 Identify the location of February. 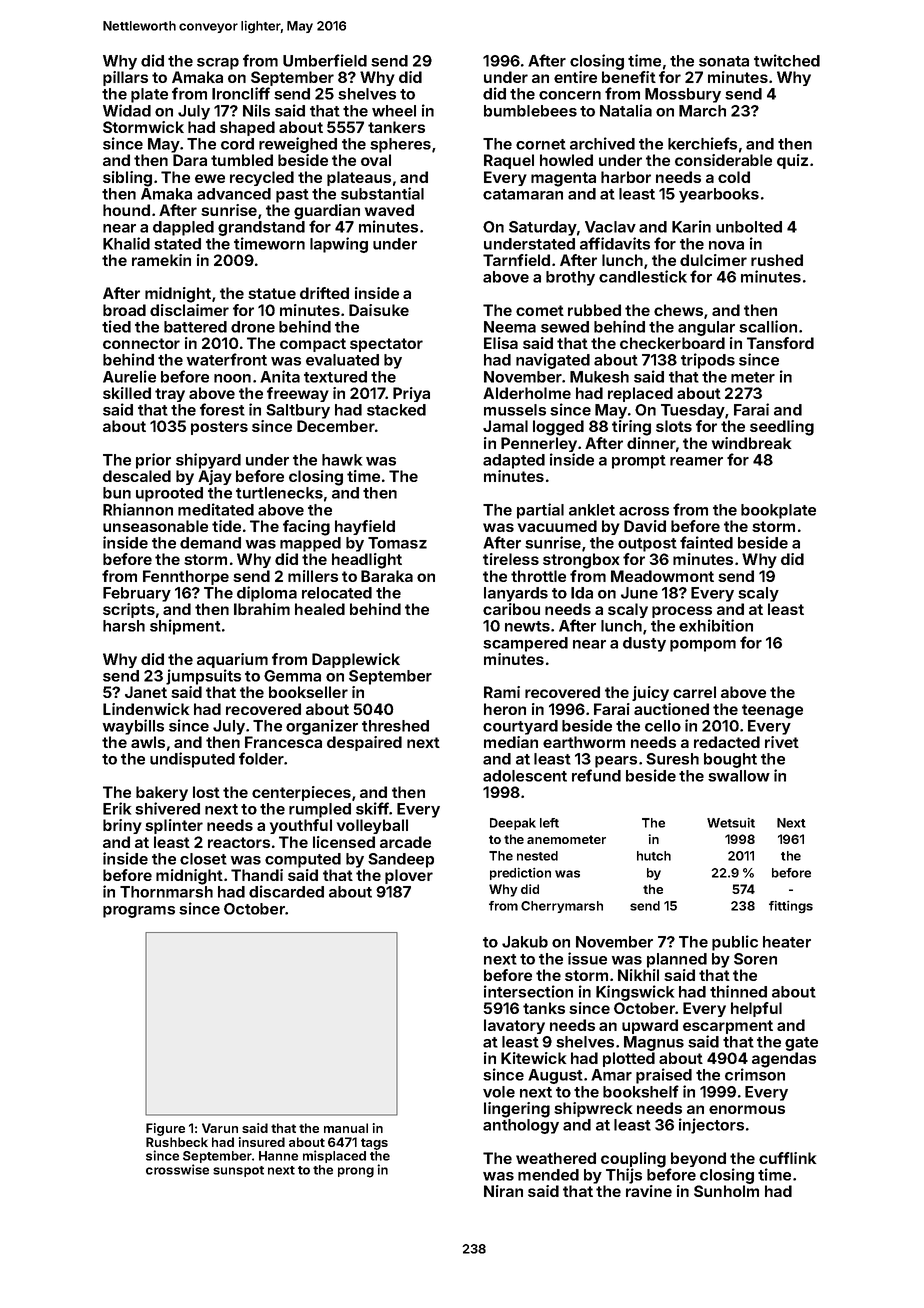
(137, 594).
